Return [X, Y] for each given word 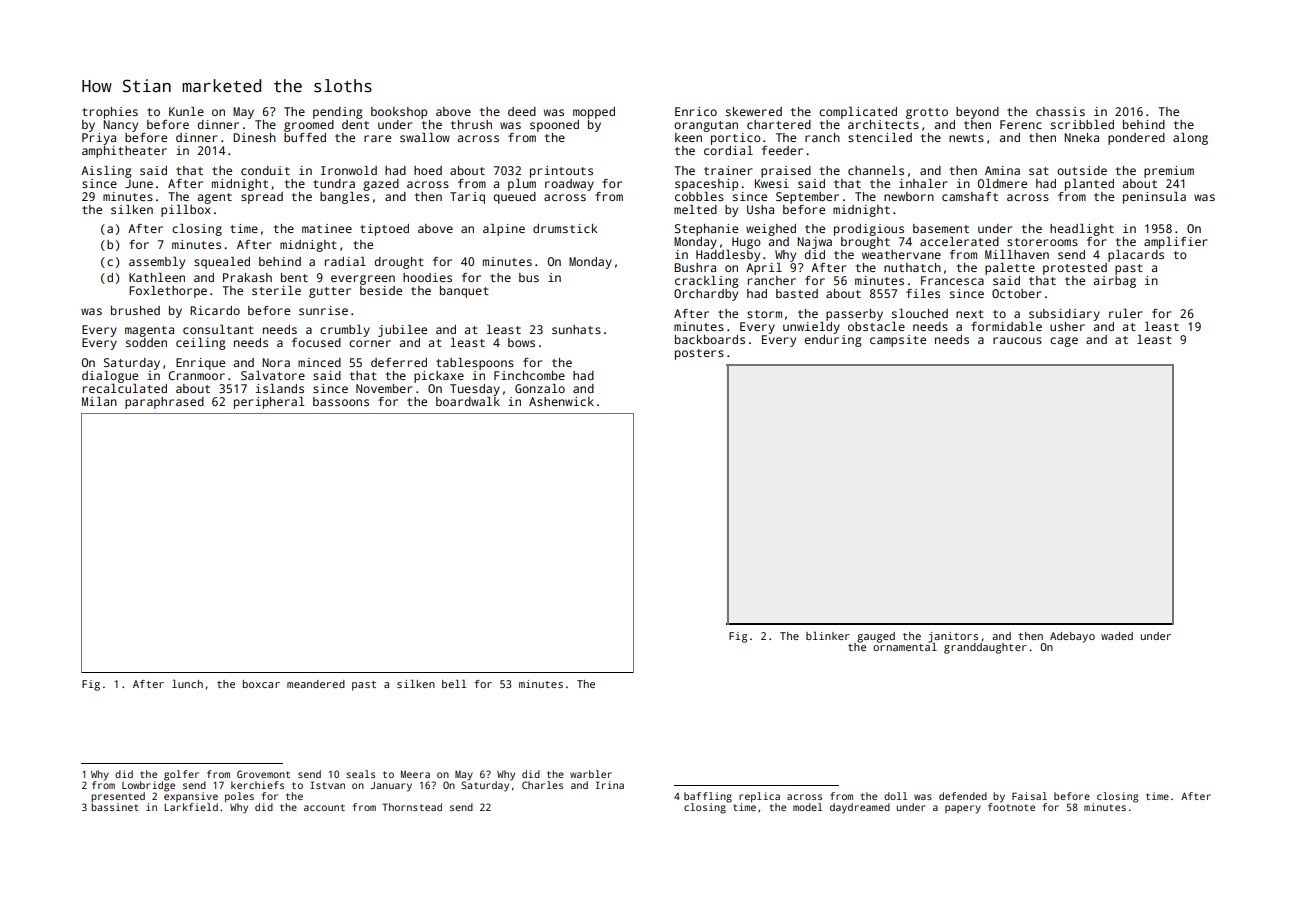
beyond [977, 113]
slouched [920, 313]
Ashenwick [561, 401]
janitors [953, 637]
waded [1117, 636]
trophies [110, 113]
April [764, 269]
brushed [135, 310]
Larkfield [191, 807]
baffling [708, 797]
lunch [187, 684]
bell [454, 684]
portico [736, 139]
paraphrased [164, 403]
